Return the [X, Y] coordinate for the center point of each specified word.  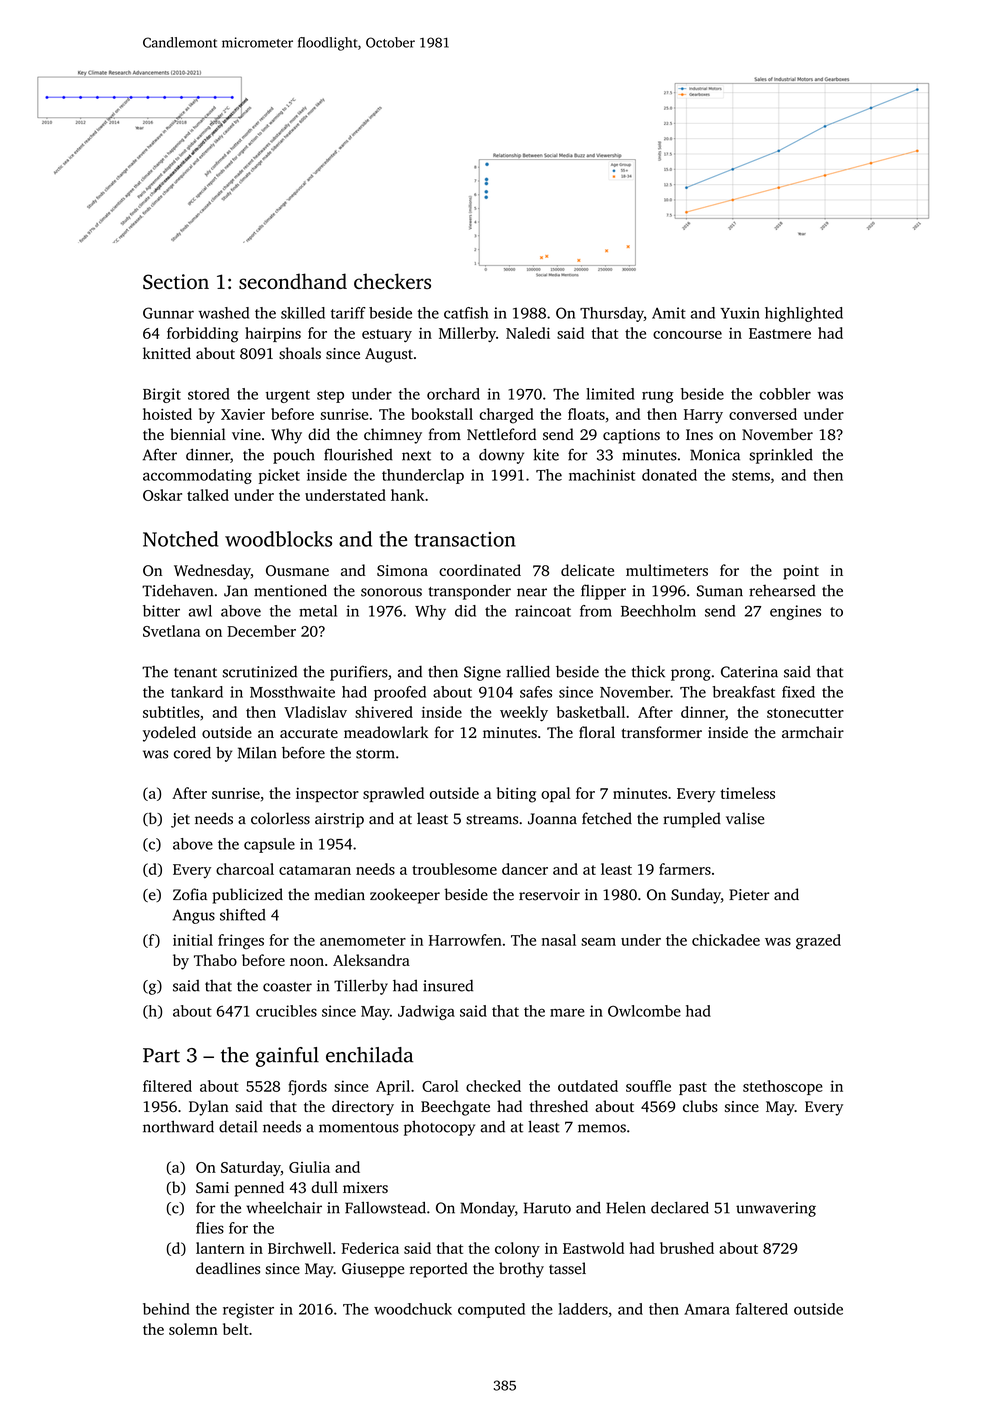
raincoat [543, 611]
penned [259, 1189]
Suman [720, 591]
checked [493, 1086]
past [693, 1088]
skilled [303, 313]
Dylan [209, 1108]
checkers [392, 281]
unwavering [776, 1209]
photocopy [439, 1128]
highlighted [804, 314]
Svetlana [172, 631]
